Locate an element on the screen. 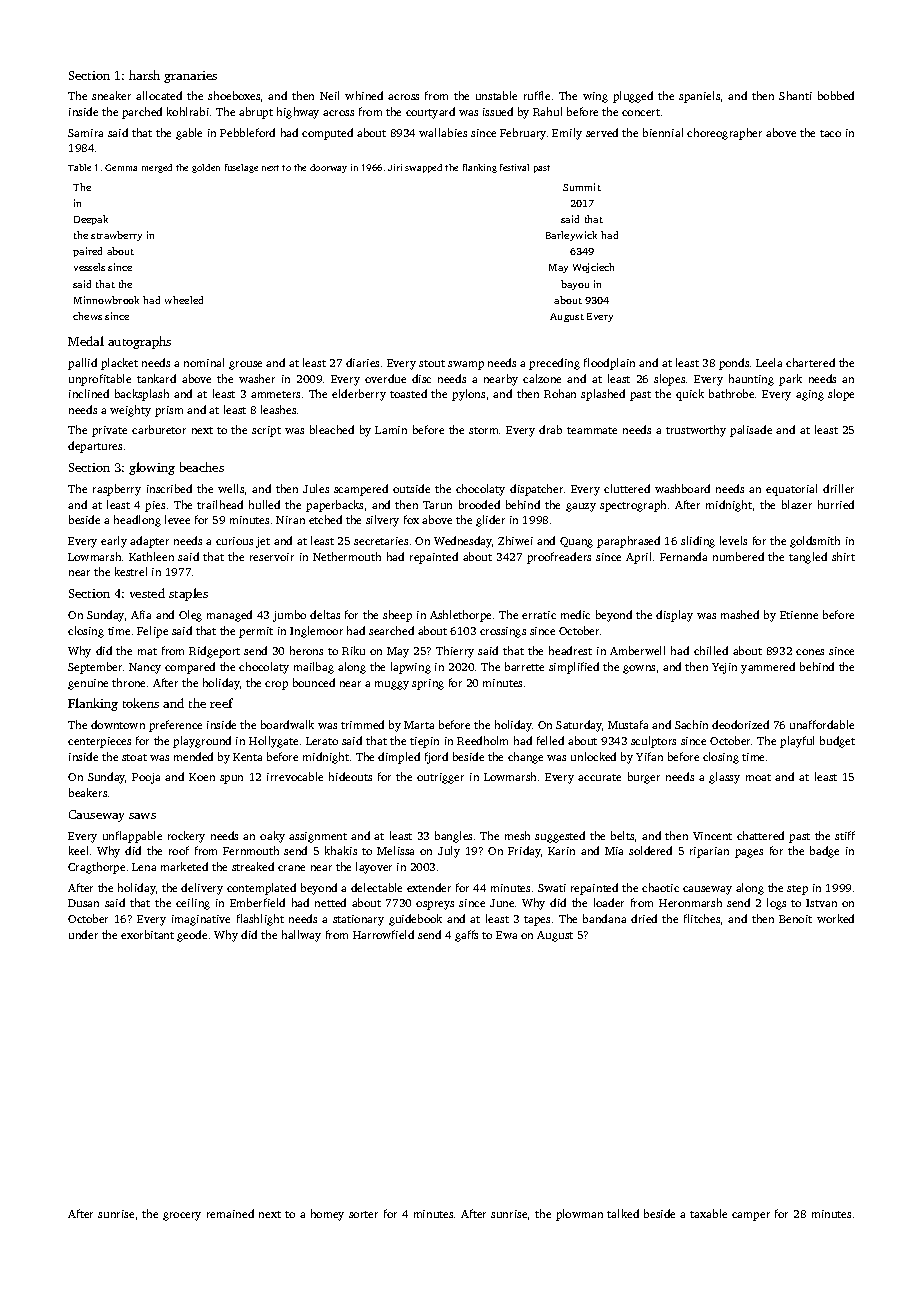  gable is located at coordinates (189, 134).
